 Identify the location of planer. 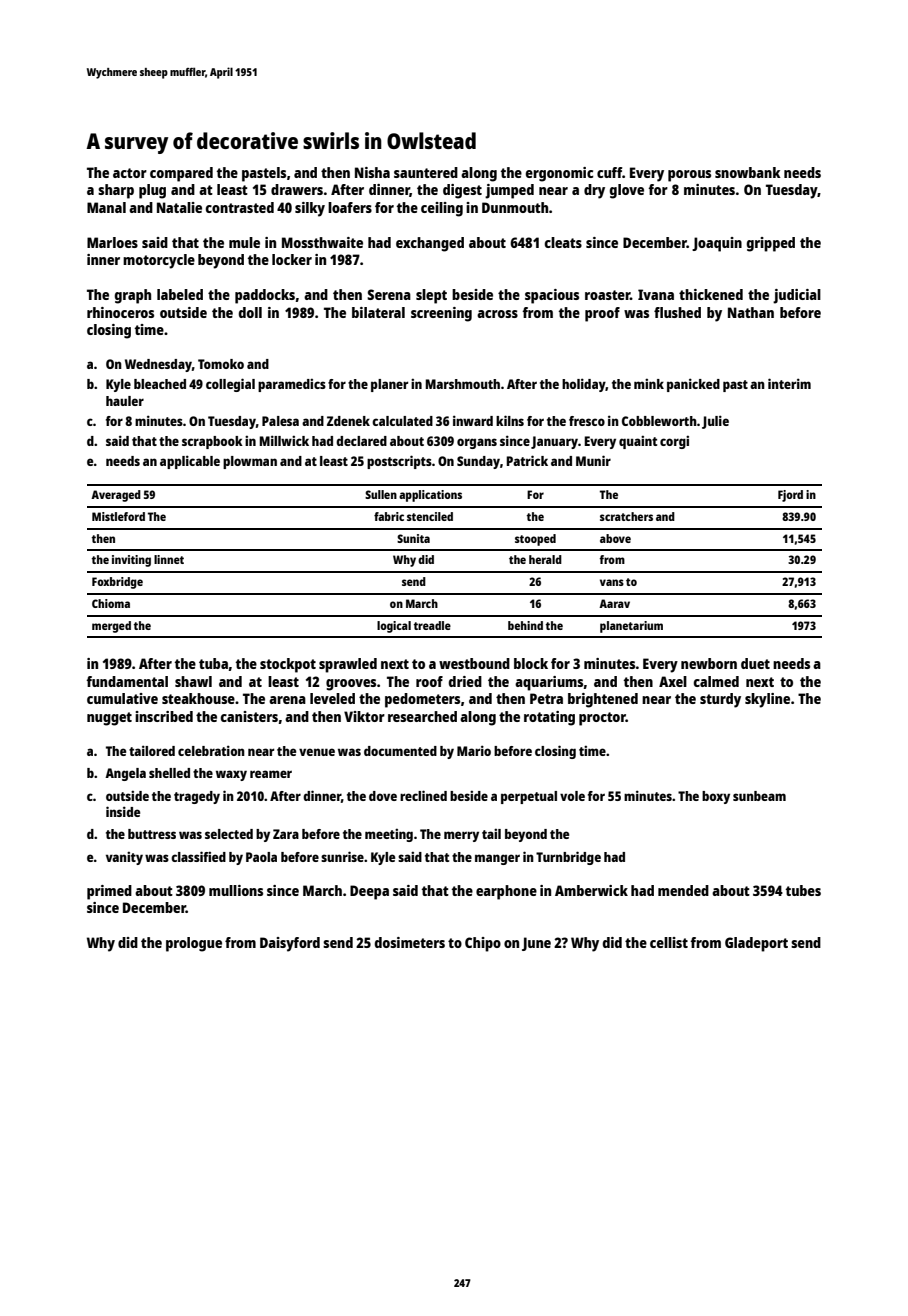
(389, 385).
